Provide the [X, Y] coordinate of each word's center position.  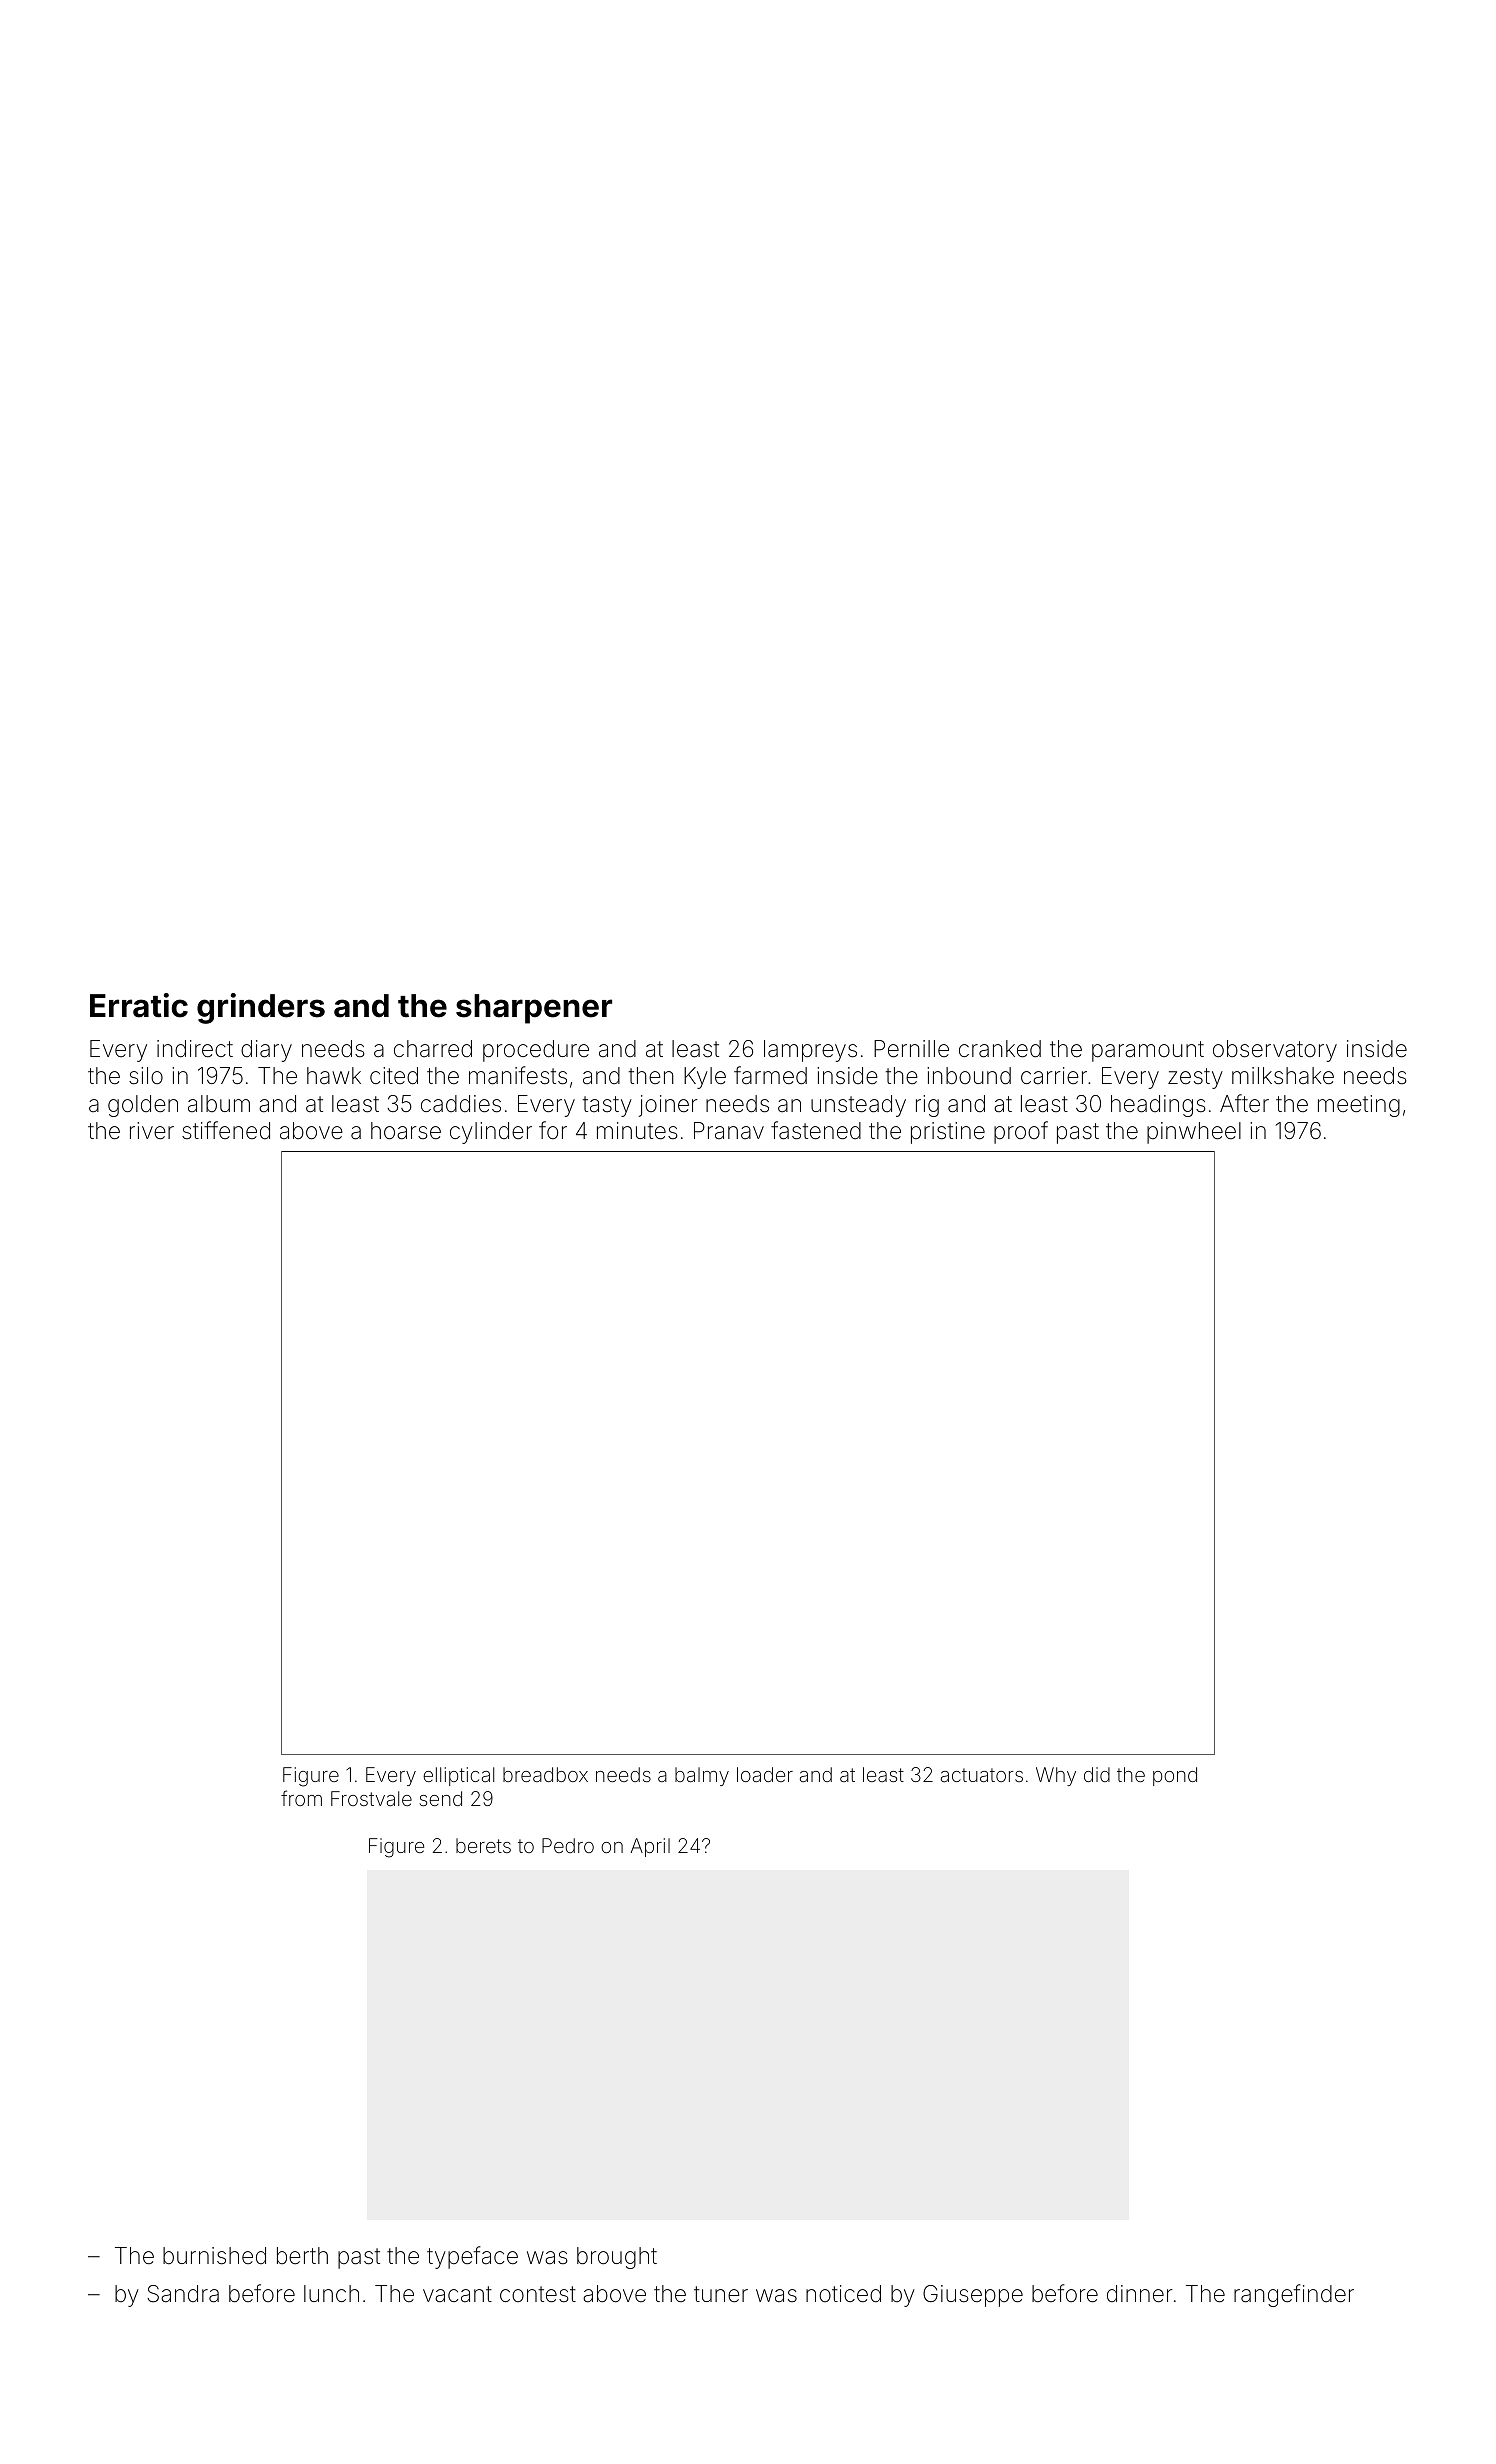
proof [1021, 1132]
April [650, 1847]
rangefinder [1294, 2295]
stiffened [226, 1130]
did [1097, 1774]
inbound [969, 1076]
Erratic [139, 1005]
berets [483, 1845]
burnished [214, 2256]
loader [765, 1774]
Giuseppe [973, 2296]
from [301, 1798]
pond [1175, 1776]
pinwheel [1194, 1133]
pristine [948, 1133]
